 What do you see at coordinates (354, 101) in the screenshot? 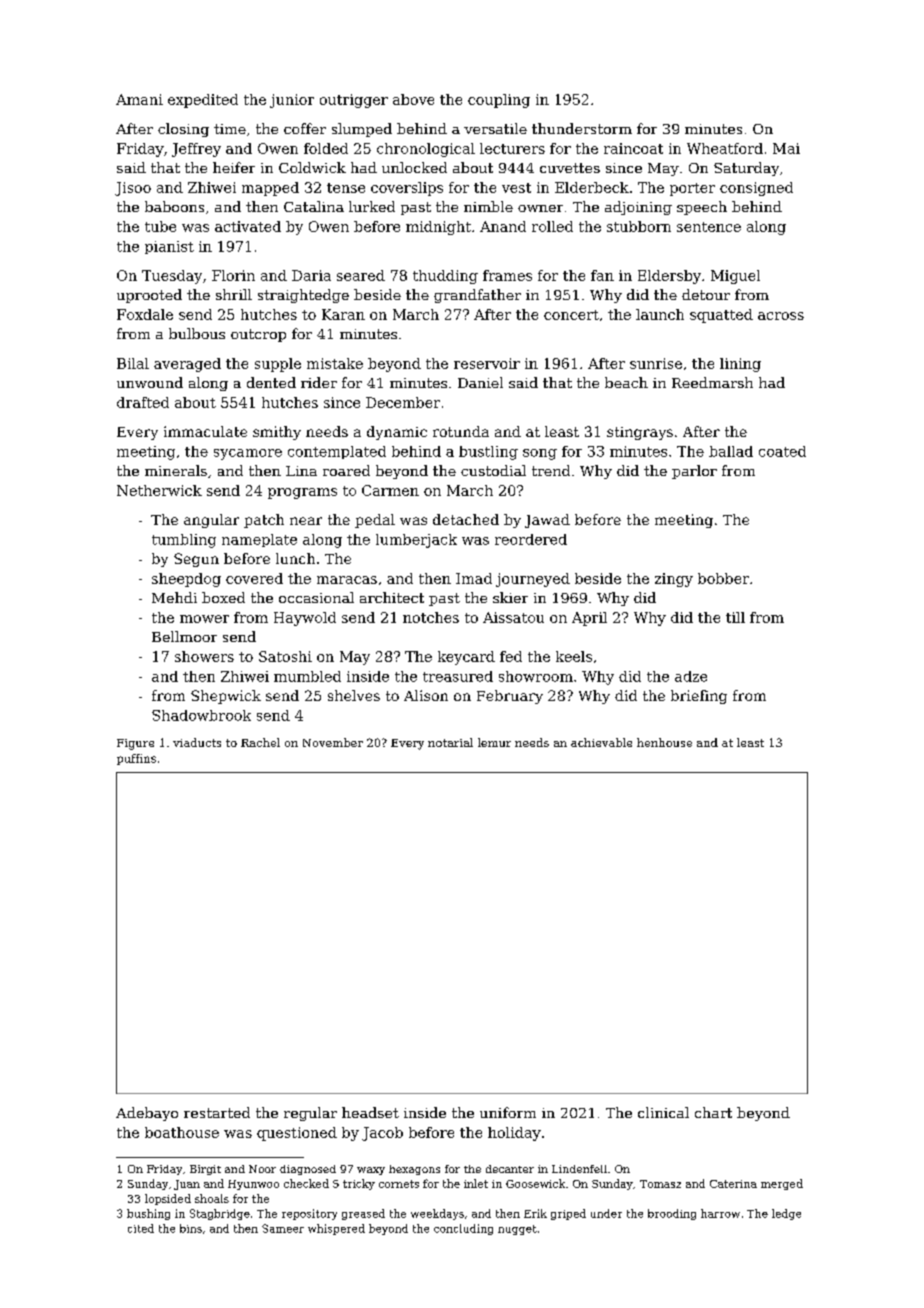
I see `outrigger` at bounding box center [354, 101].
